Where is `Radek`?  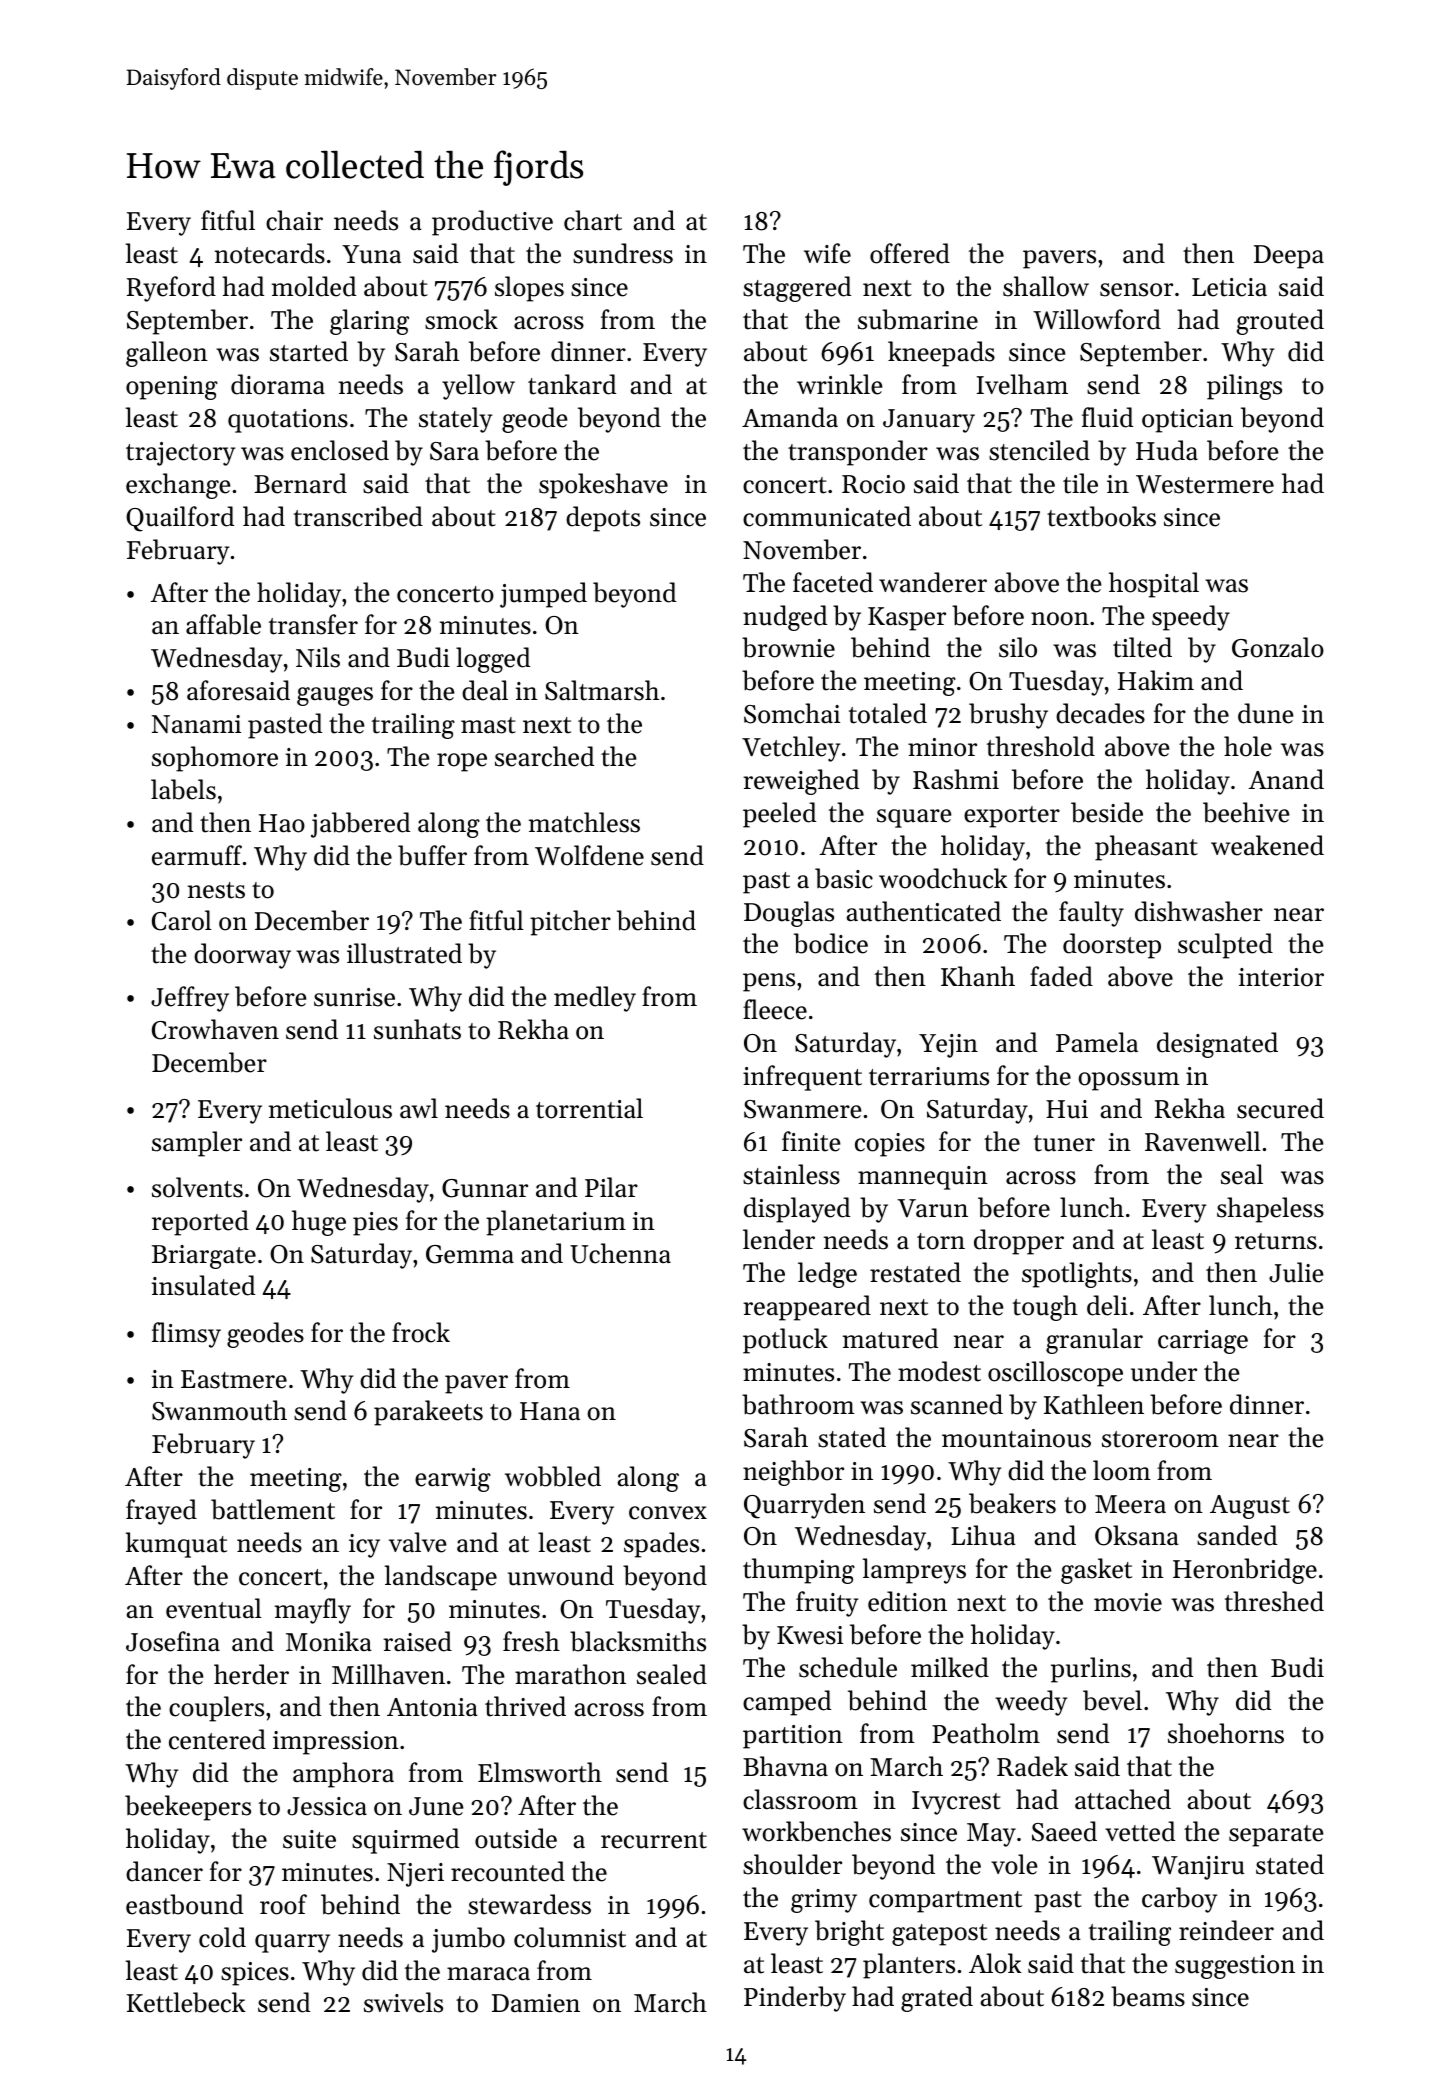 Radek is located at coordinates (1032, 1766).
